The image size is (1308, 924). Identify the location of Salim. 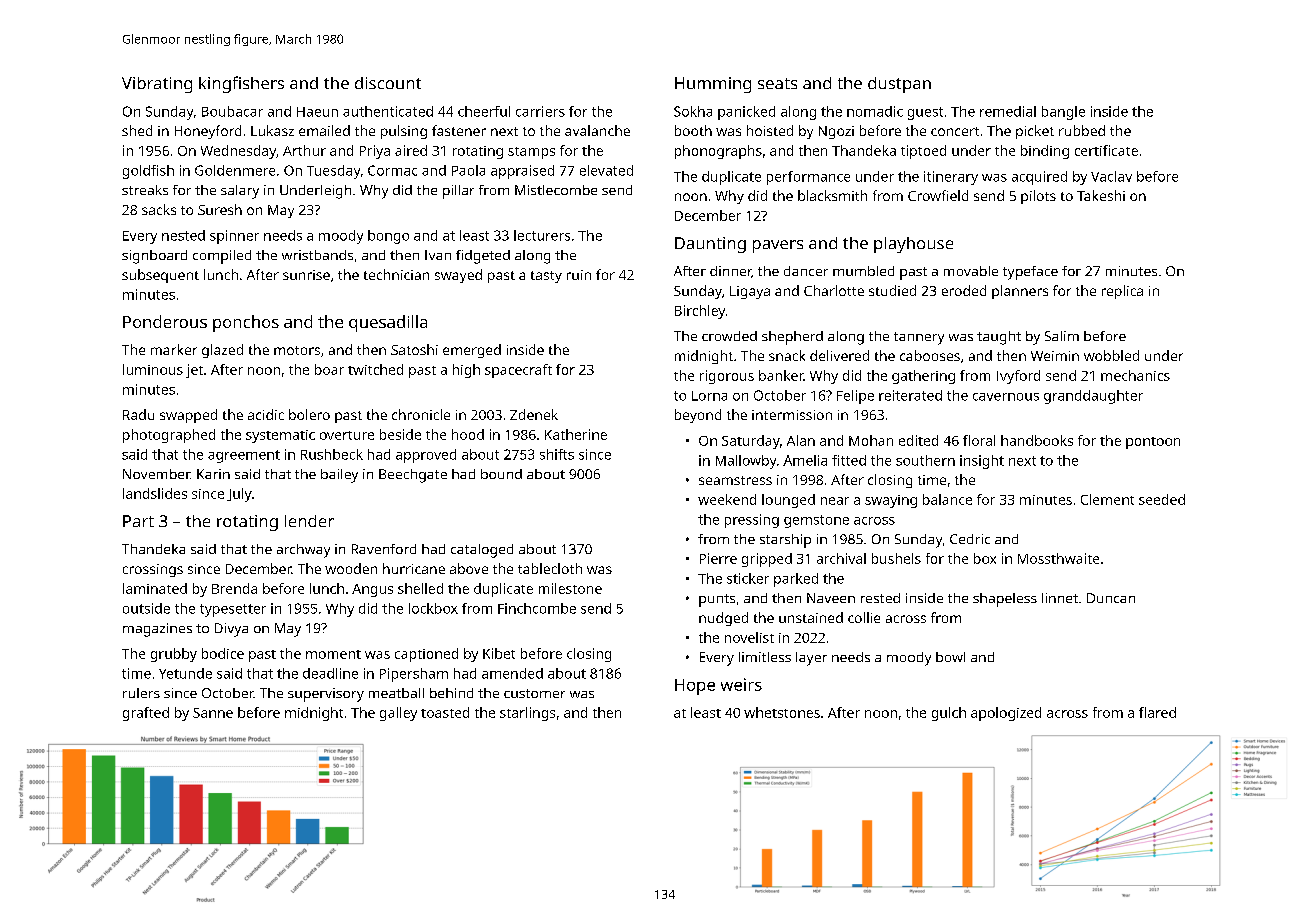
(1062, 336).
